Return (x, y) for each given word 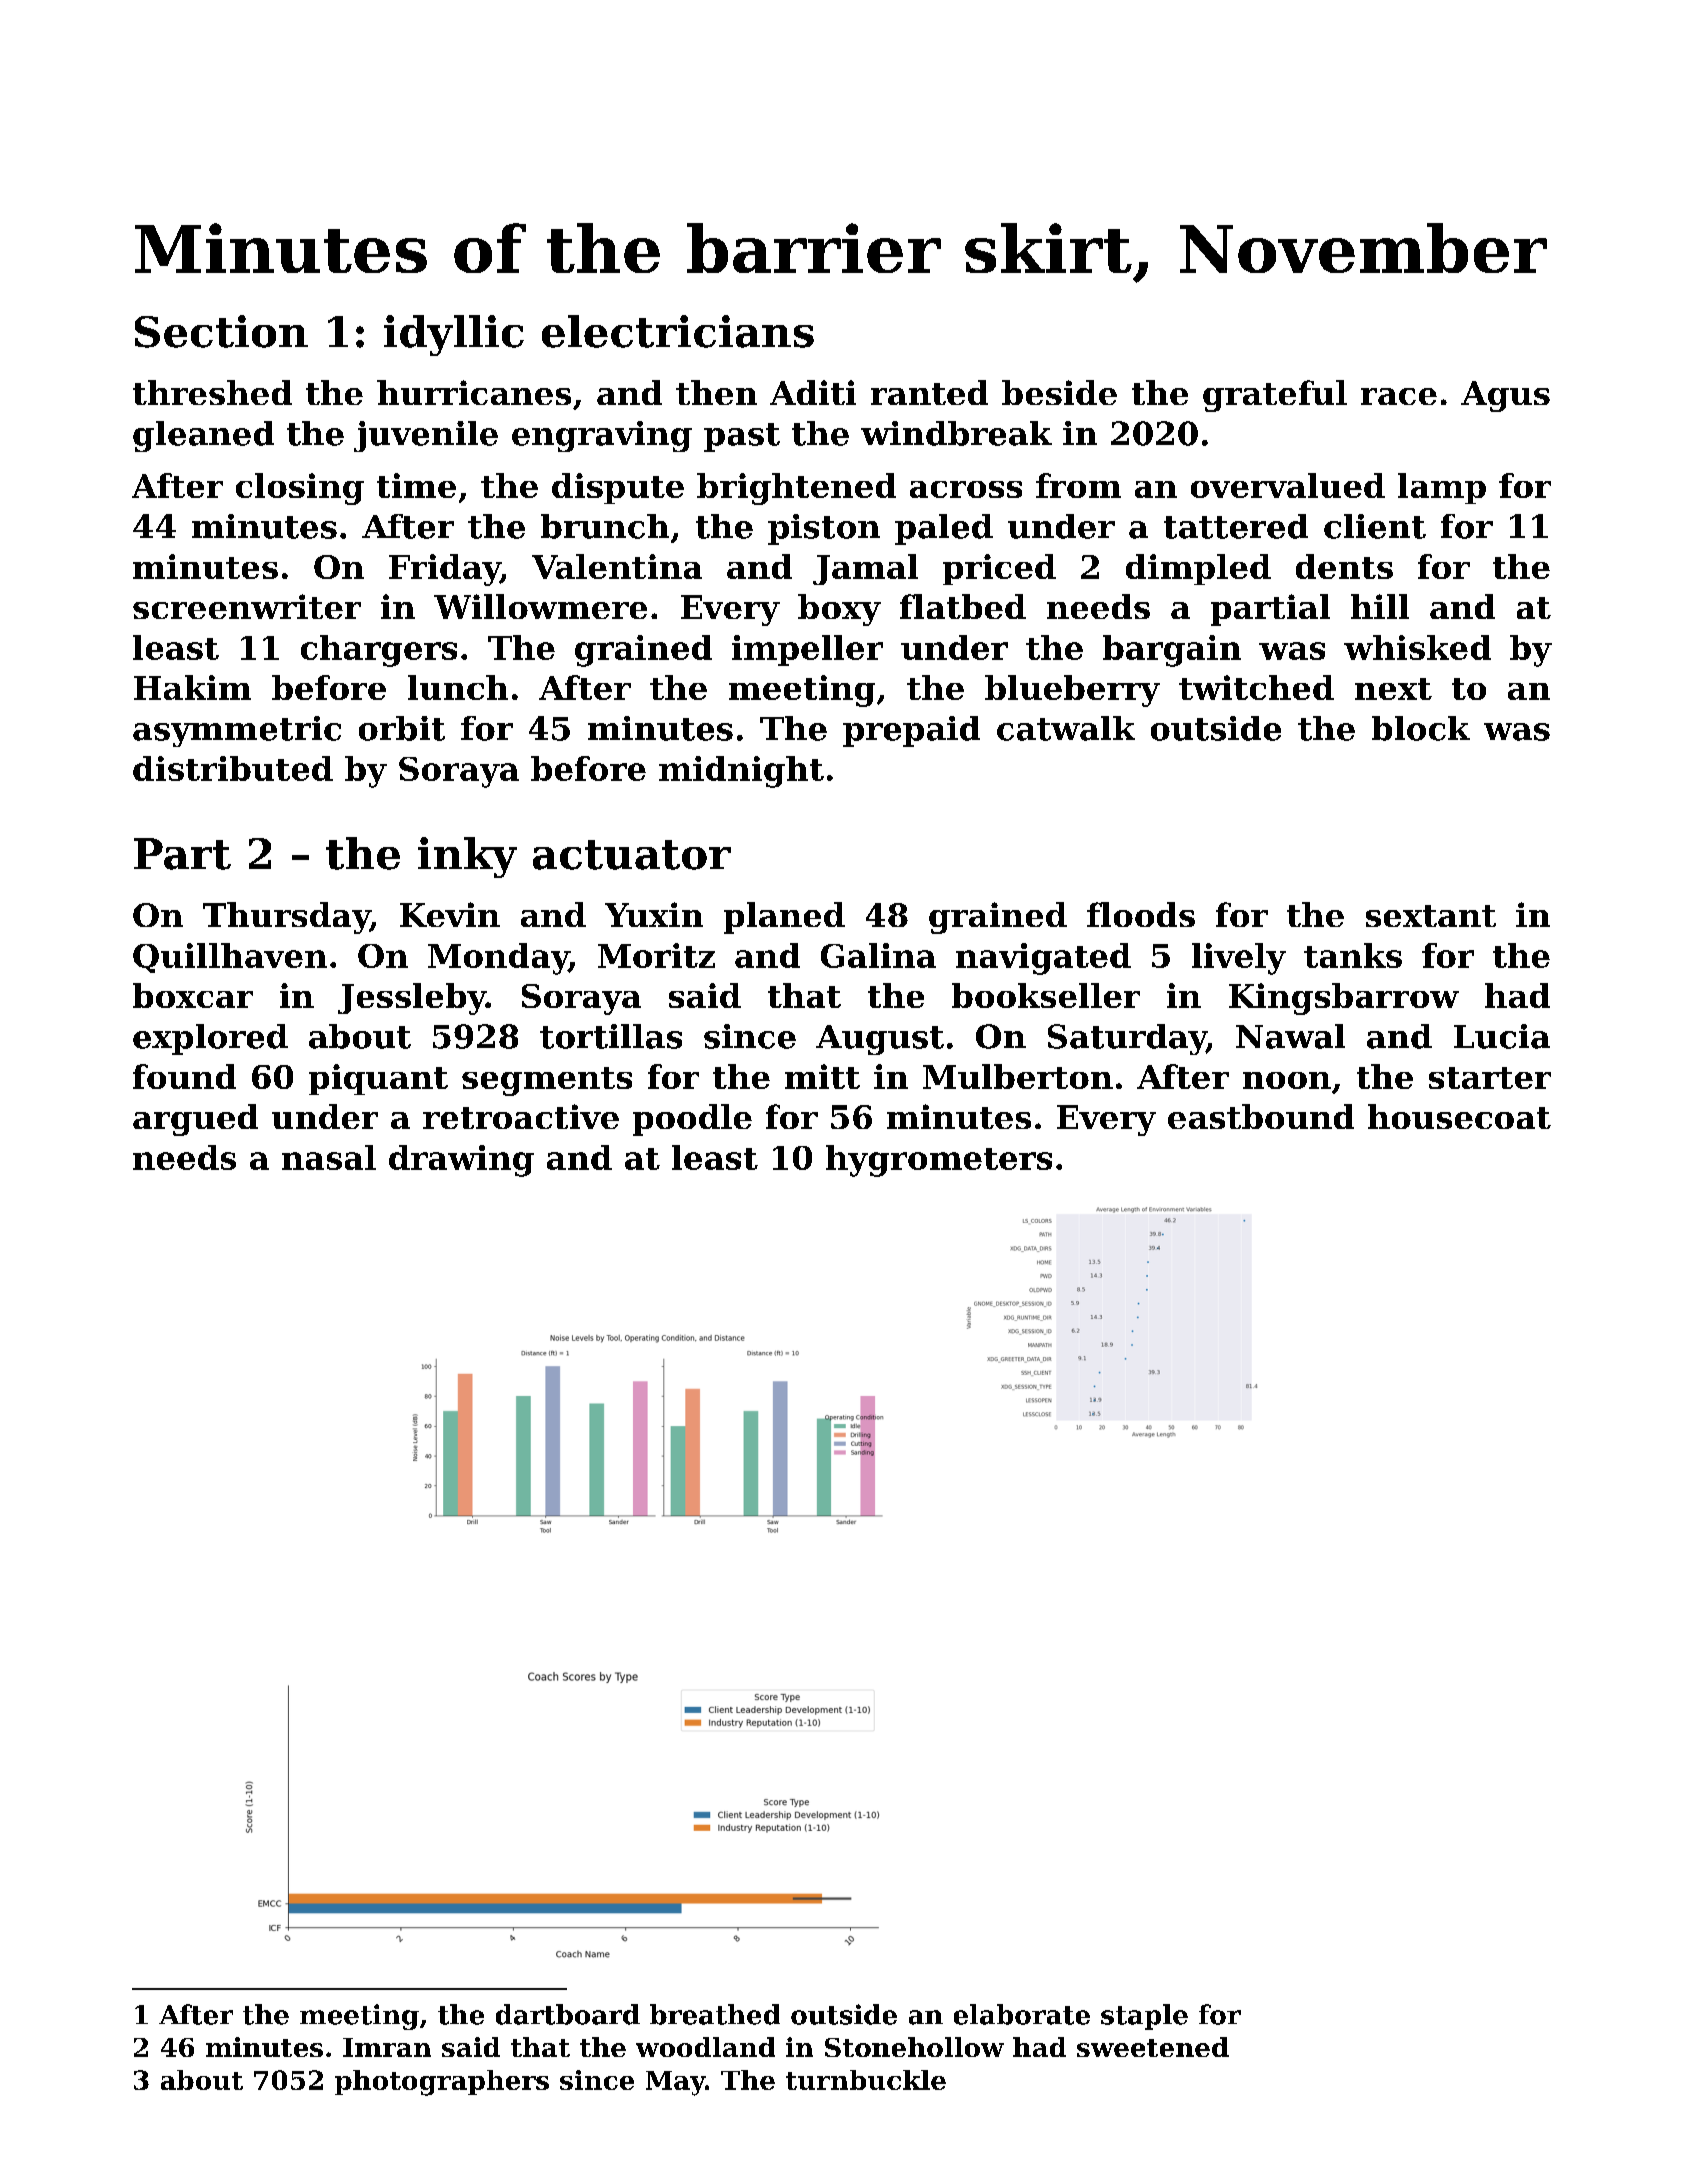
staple (1144, 2017)
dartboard (568, 2014)
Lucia (1502, 1036)
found (184, 1076)
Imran (387, 2047)
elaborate (1022, 2014)
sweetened (1153, 2047)
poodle (692, 1120)
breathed (715, 2014)
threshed (212, 392)
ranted (929, 392)
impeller (807, 650)
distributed (233, 768)
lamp (1442, 488)
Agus (1505, 396)
